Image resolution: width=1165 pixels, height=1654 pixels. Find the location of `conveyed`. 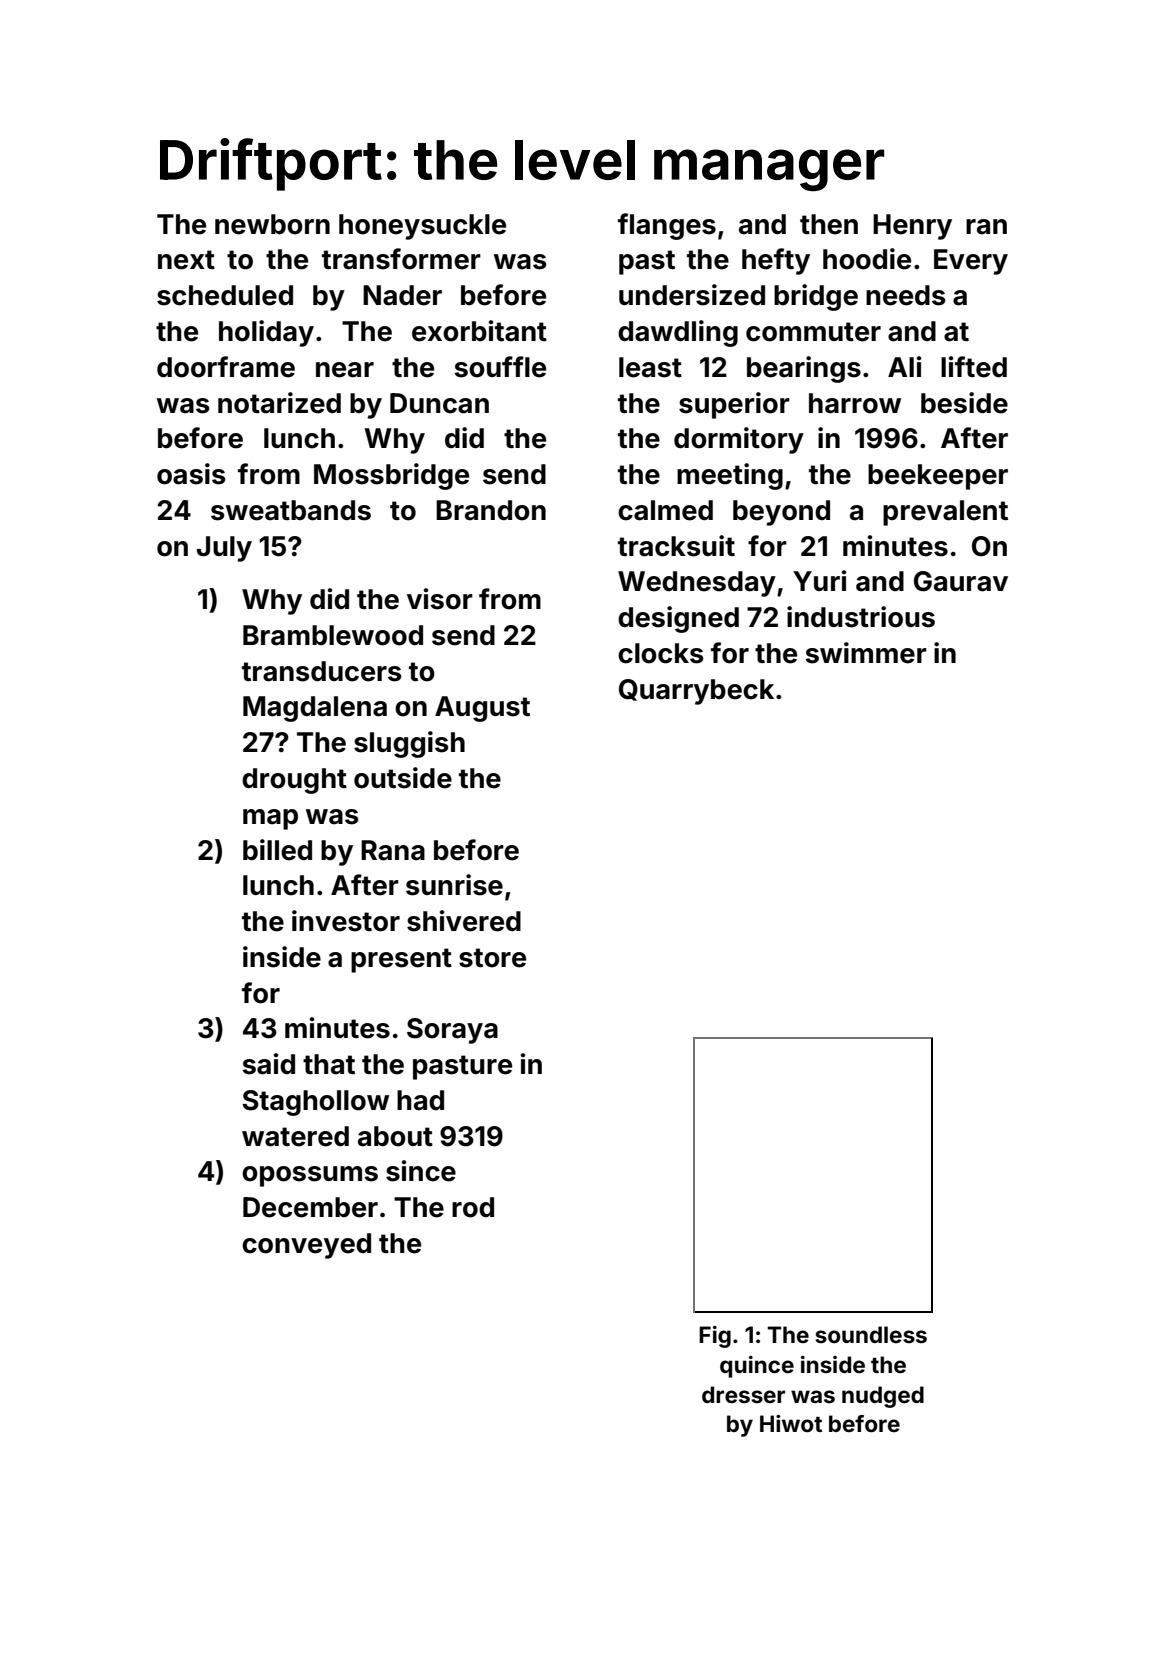

conveyed is located at coordinates (306, 1246).
